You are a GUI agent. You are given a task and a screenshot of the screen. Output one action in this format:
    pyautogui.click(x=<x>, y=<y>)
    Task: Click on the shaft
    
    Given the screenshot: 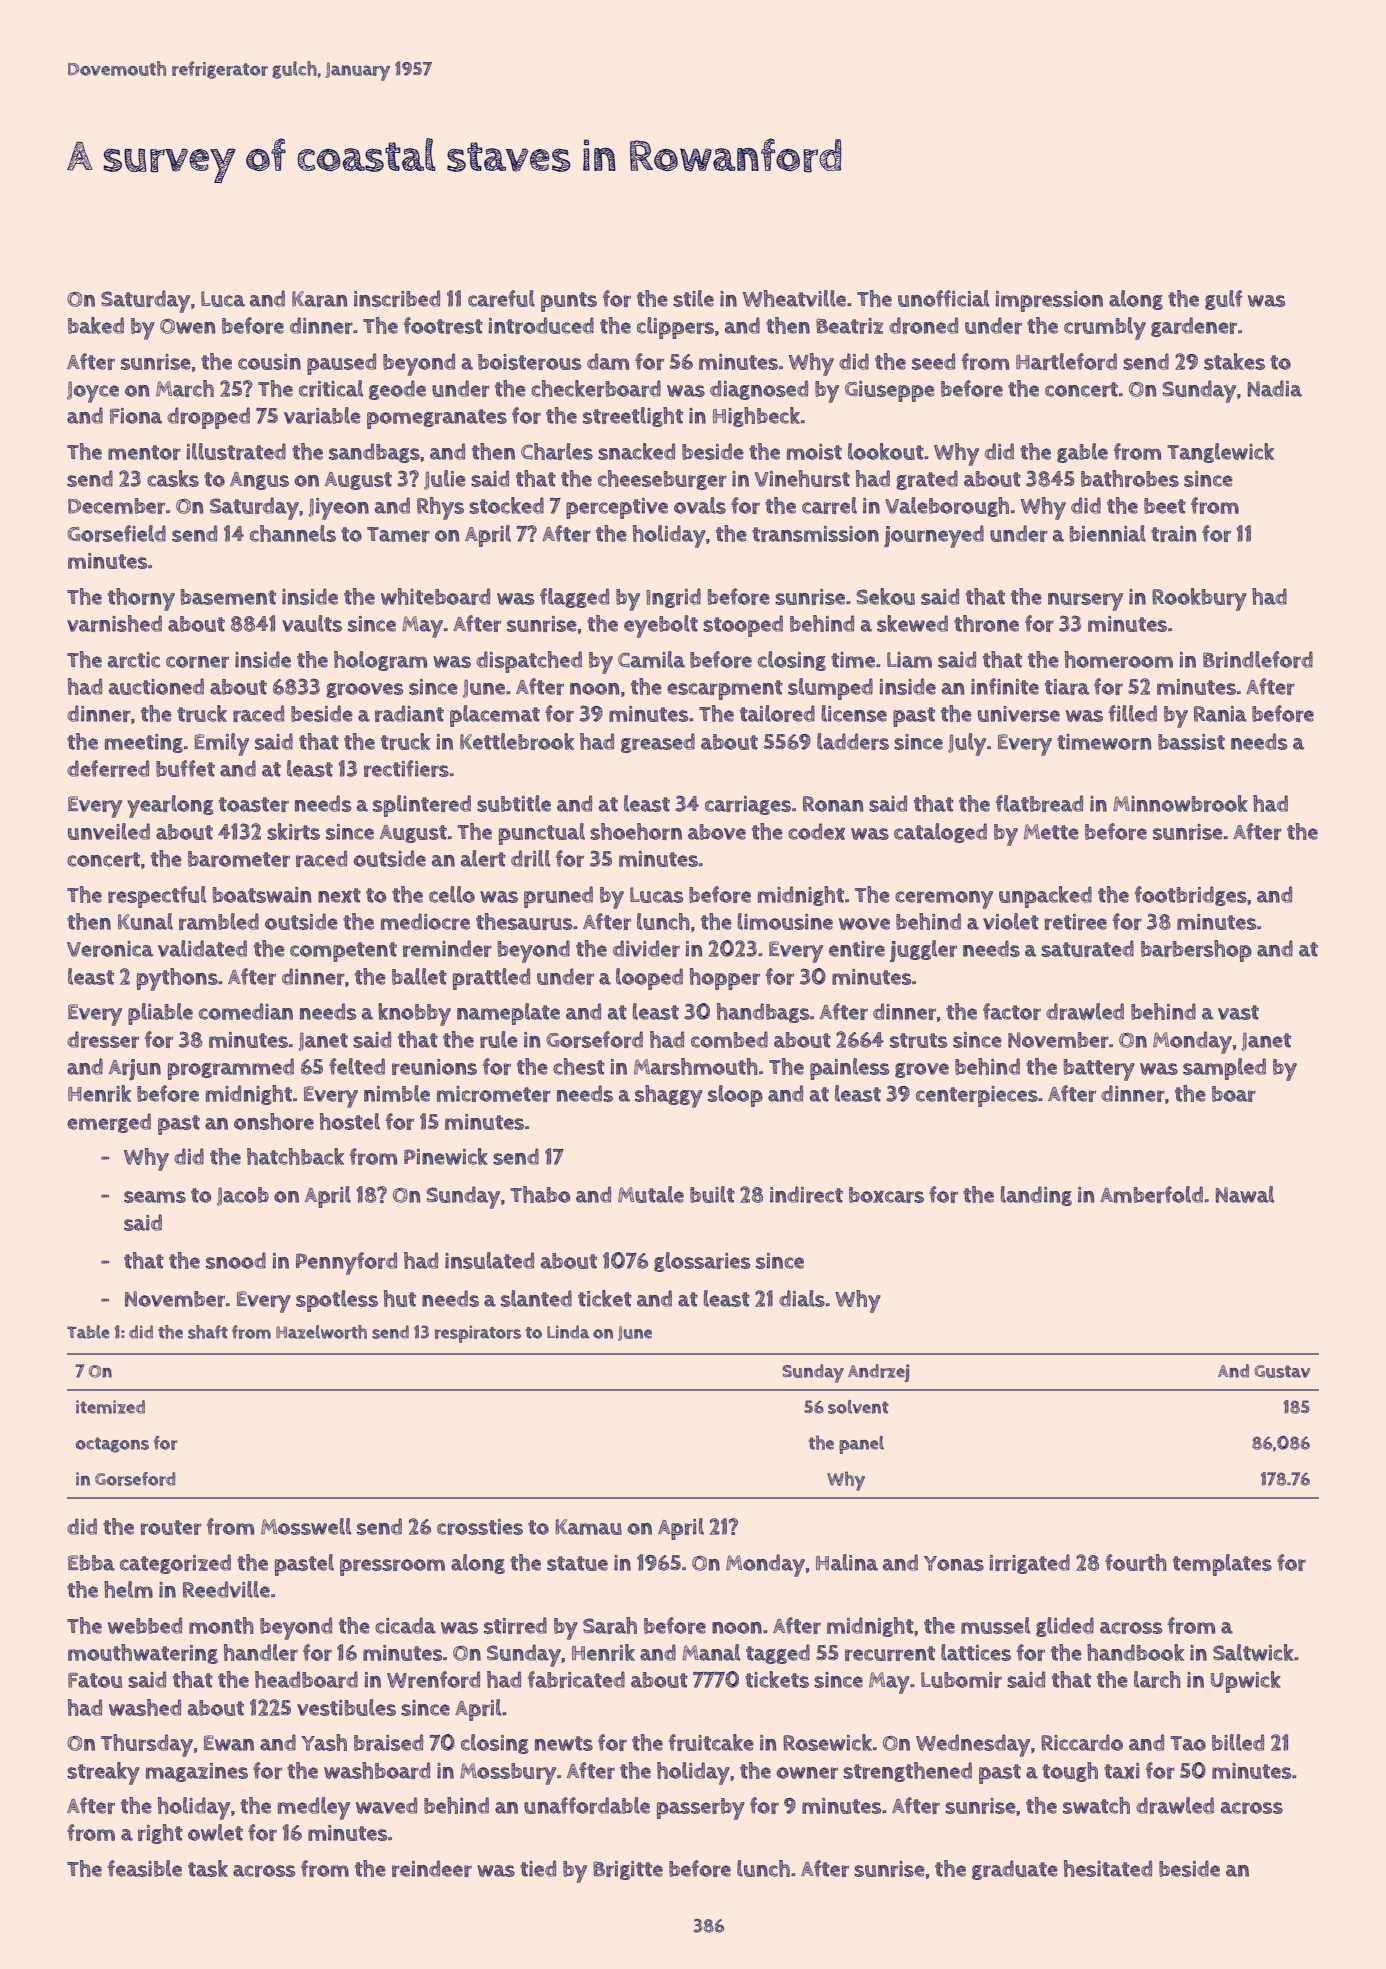 What is the action you would take?
    pyautogui.click(x=208, y=1332)
